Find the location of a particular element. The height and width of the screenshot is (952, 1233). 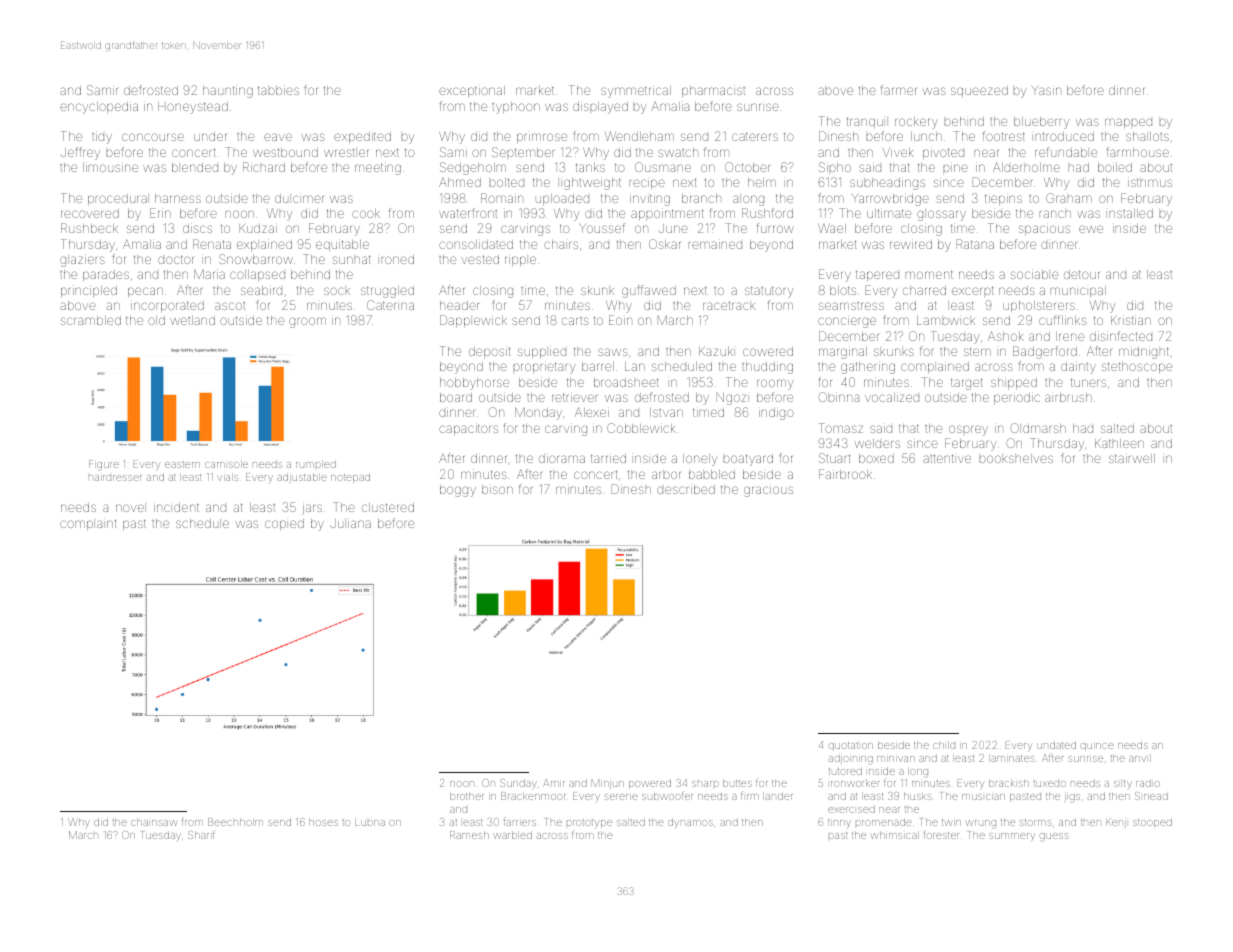

statutory is located at coordinates (769, 292).
